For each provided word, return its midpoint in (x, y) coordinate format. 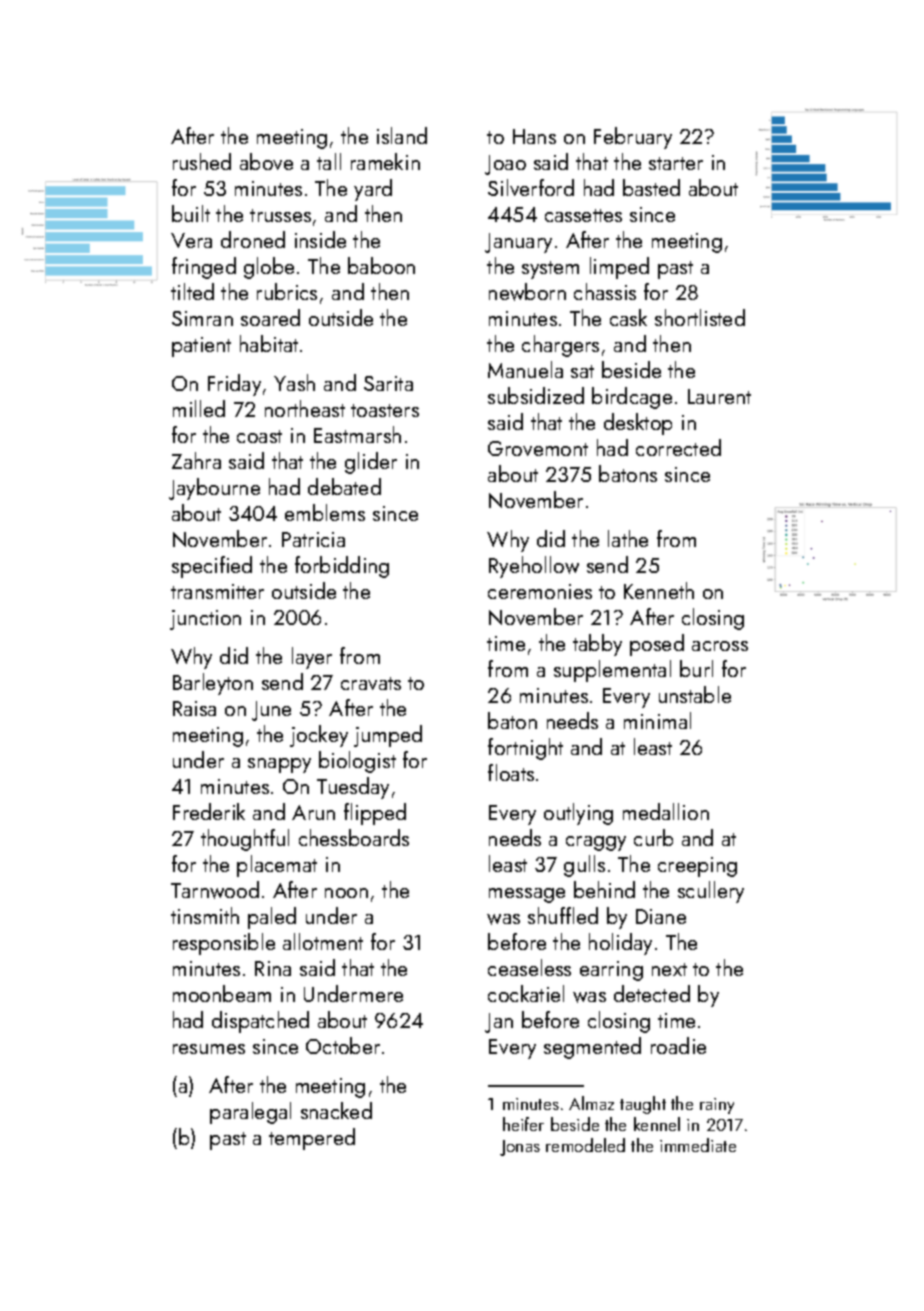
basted (651, 187)
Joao (505, 165)
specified (212, 567)
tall (329, 161)
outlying (578, 814)
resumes (209, 1049)
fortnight (525, 749)
